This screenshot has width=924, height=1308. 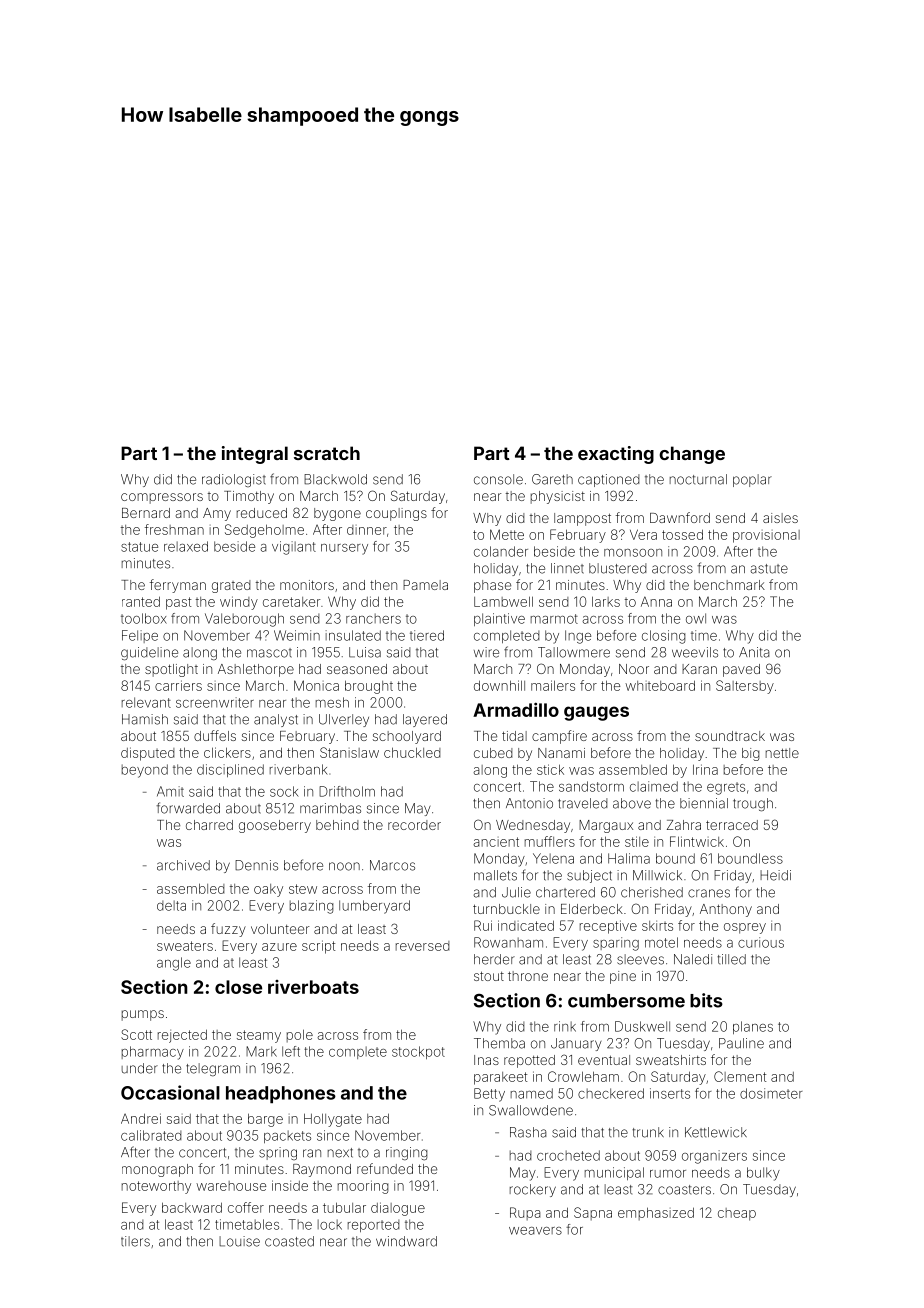 What do you see at coordinates (143, 1015) in the screenshot?
I see `pumps` at bounding box center [143, 1015].
